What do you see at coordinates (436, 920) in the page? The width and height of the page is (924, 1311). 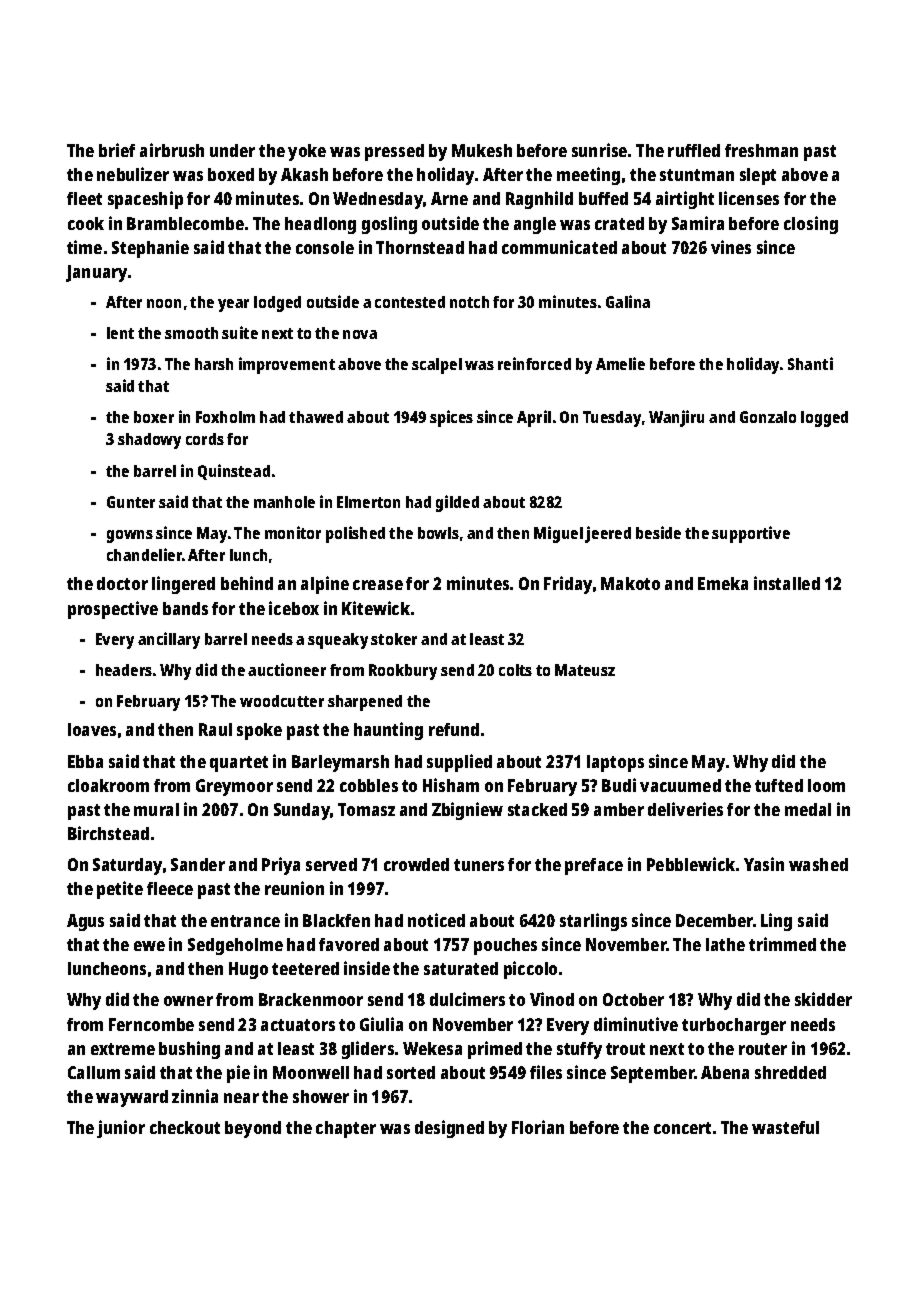 I see `noticed` at bounding box center [436, 920].
